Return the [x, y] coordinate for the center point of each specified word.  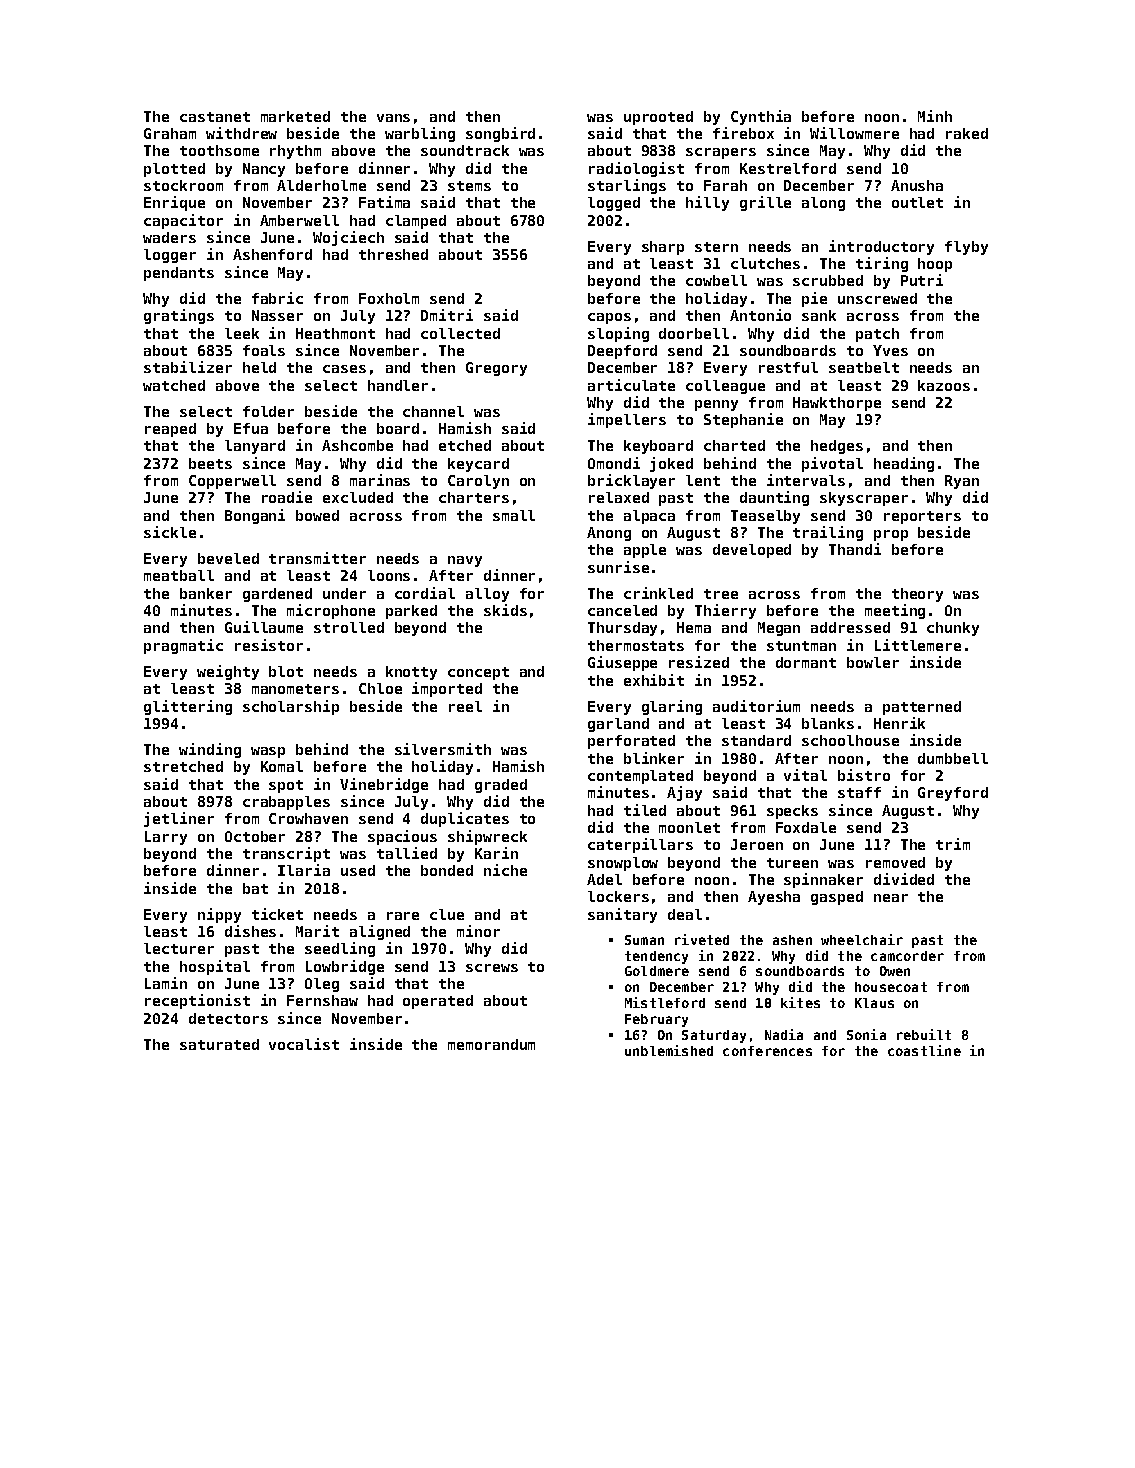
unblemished [669, 1050]
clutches [765, 263]
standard [756, 740]
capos [609, 318]
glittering [188, 707]
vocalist [304, 1044]
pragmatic [183, 646]
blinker [654, 758]
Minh [935, 116]
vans [393, 118]
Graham [170, 133]
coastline [924, 1050]
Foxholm [389, 298]
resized [699, 662]
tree [721, 594]
